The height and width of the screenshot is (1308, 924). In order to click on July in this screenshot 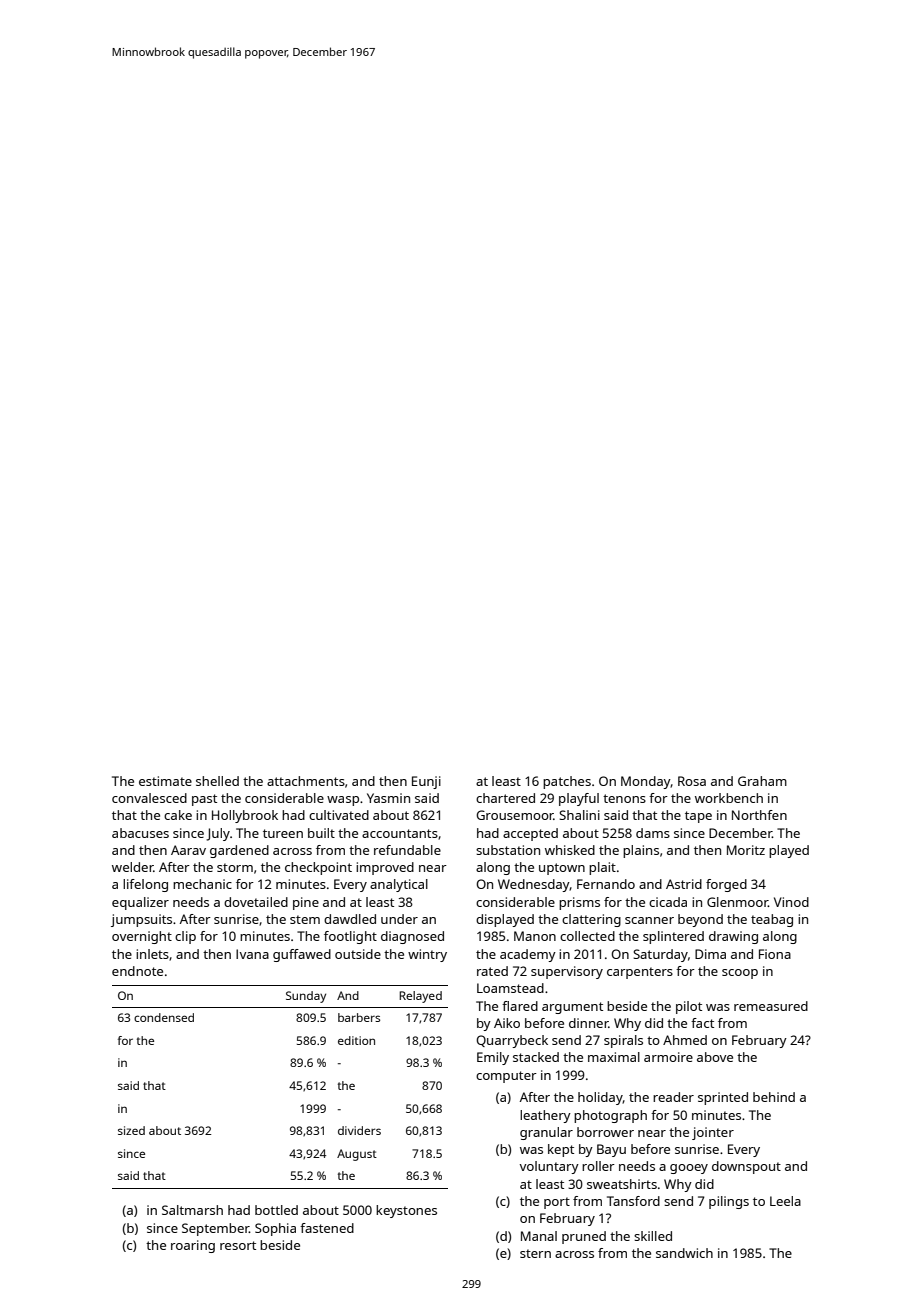, I will do `click(218, 834)`.
